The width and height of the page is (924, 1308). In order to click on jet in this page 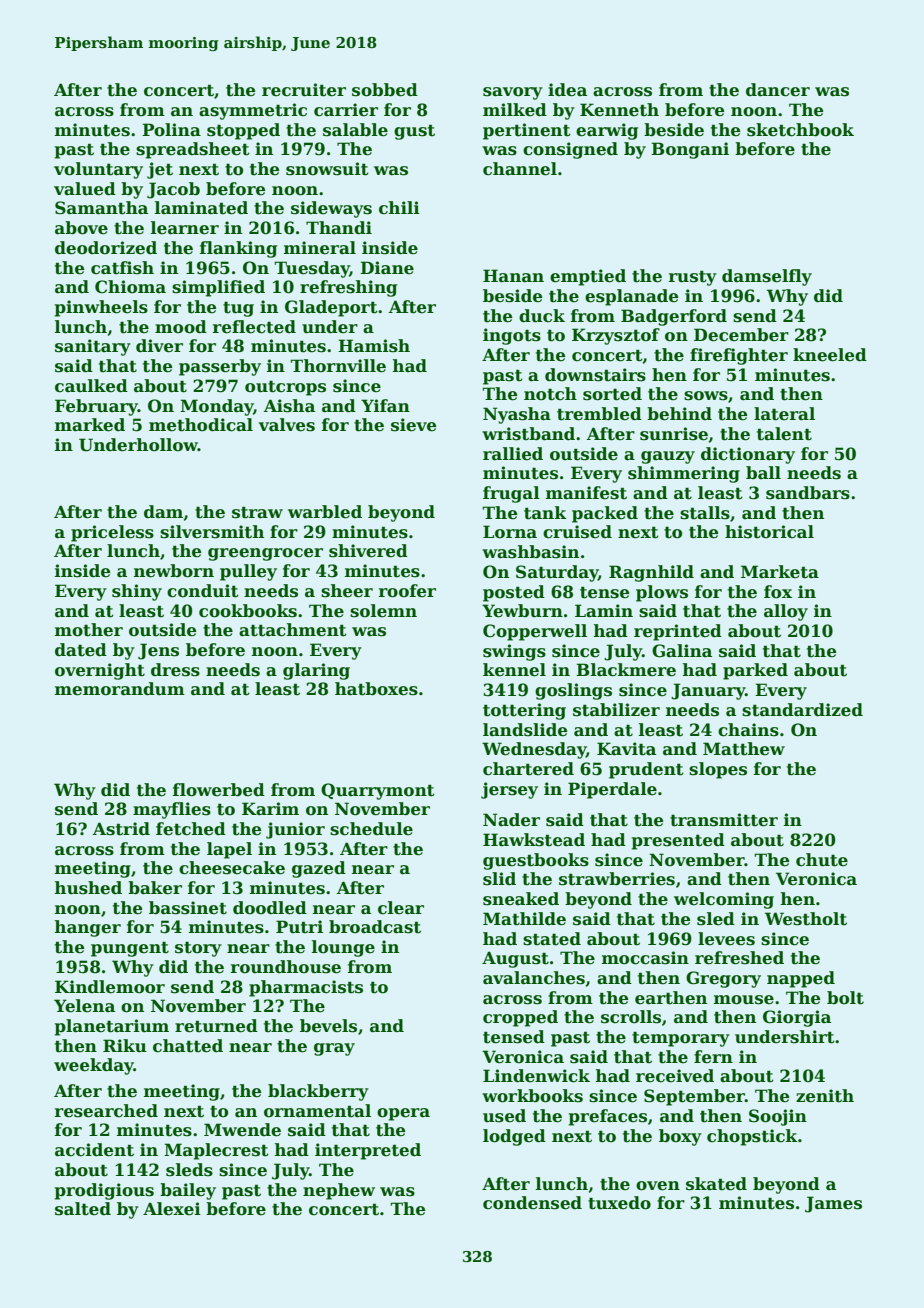, I will do `click(160, 170)`.
